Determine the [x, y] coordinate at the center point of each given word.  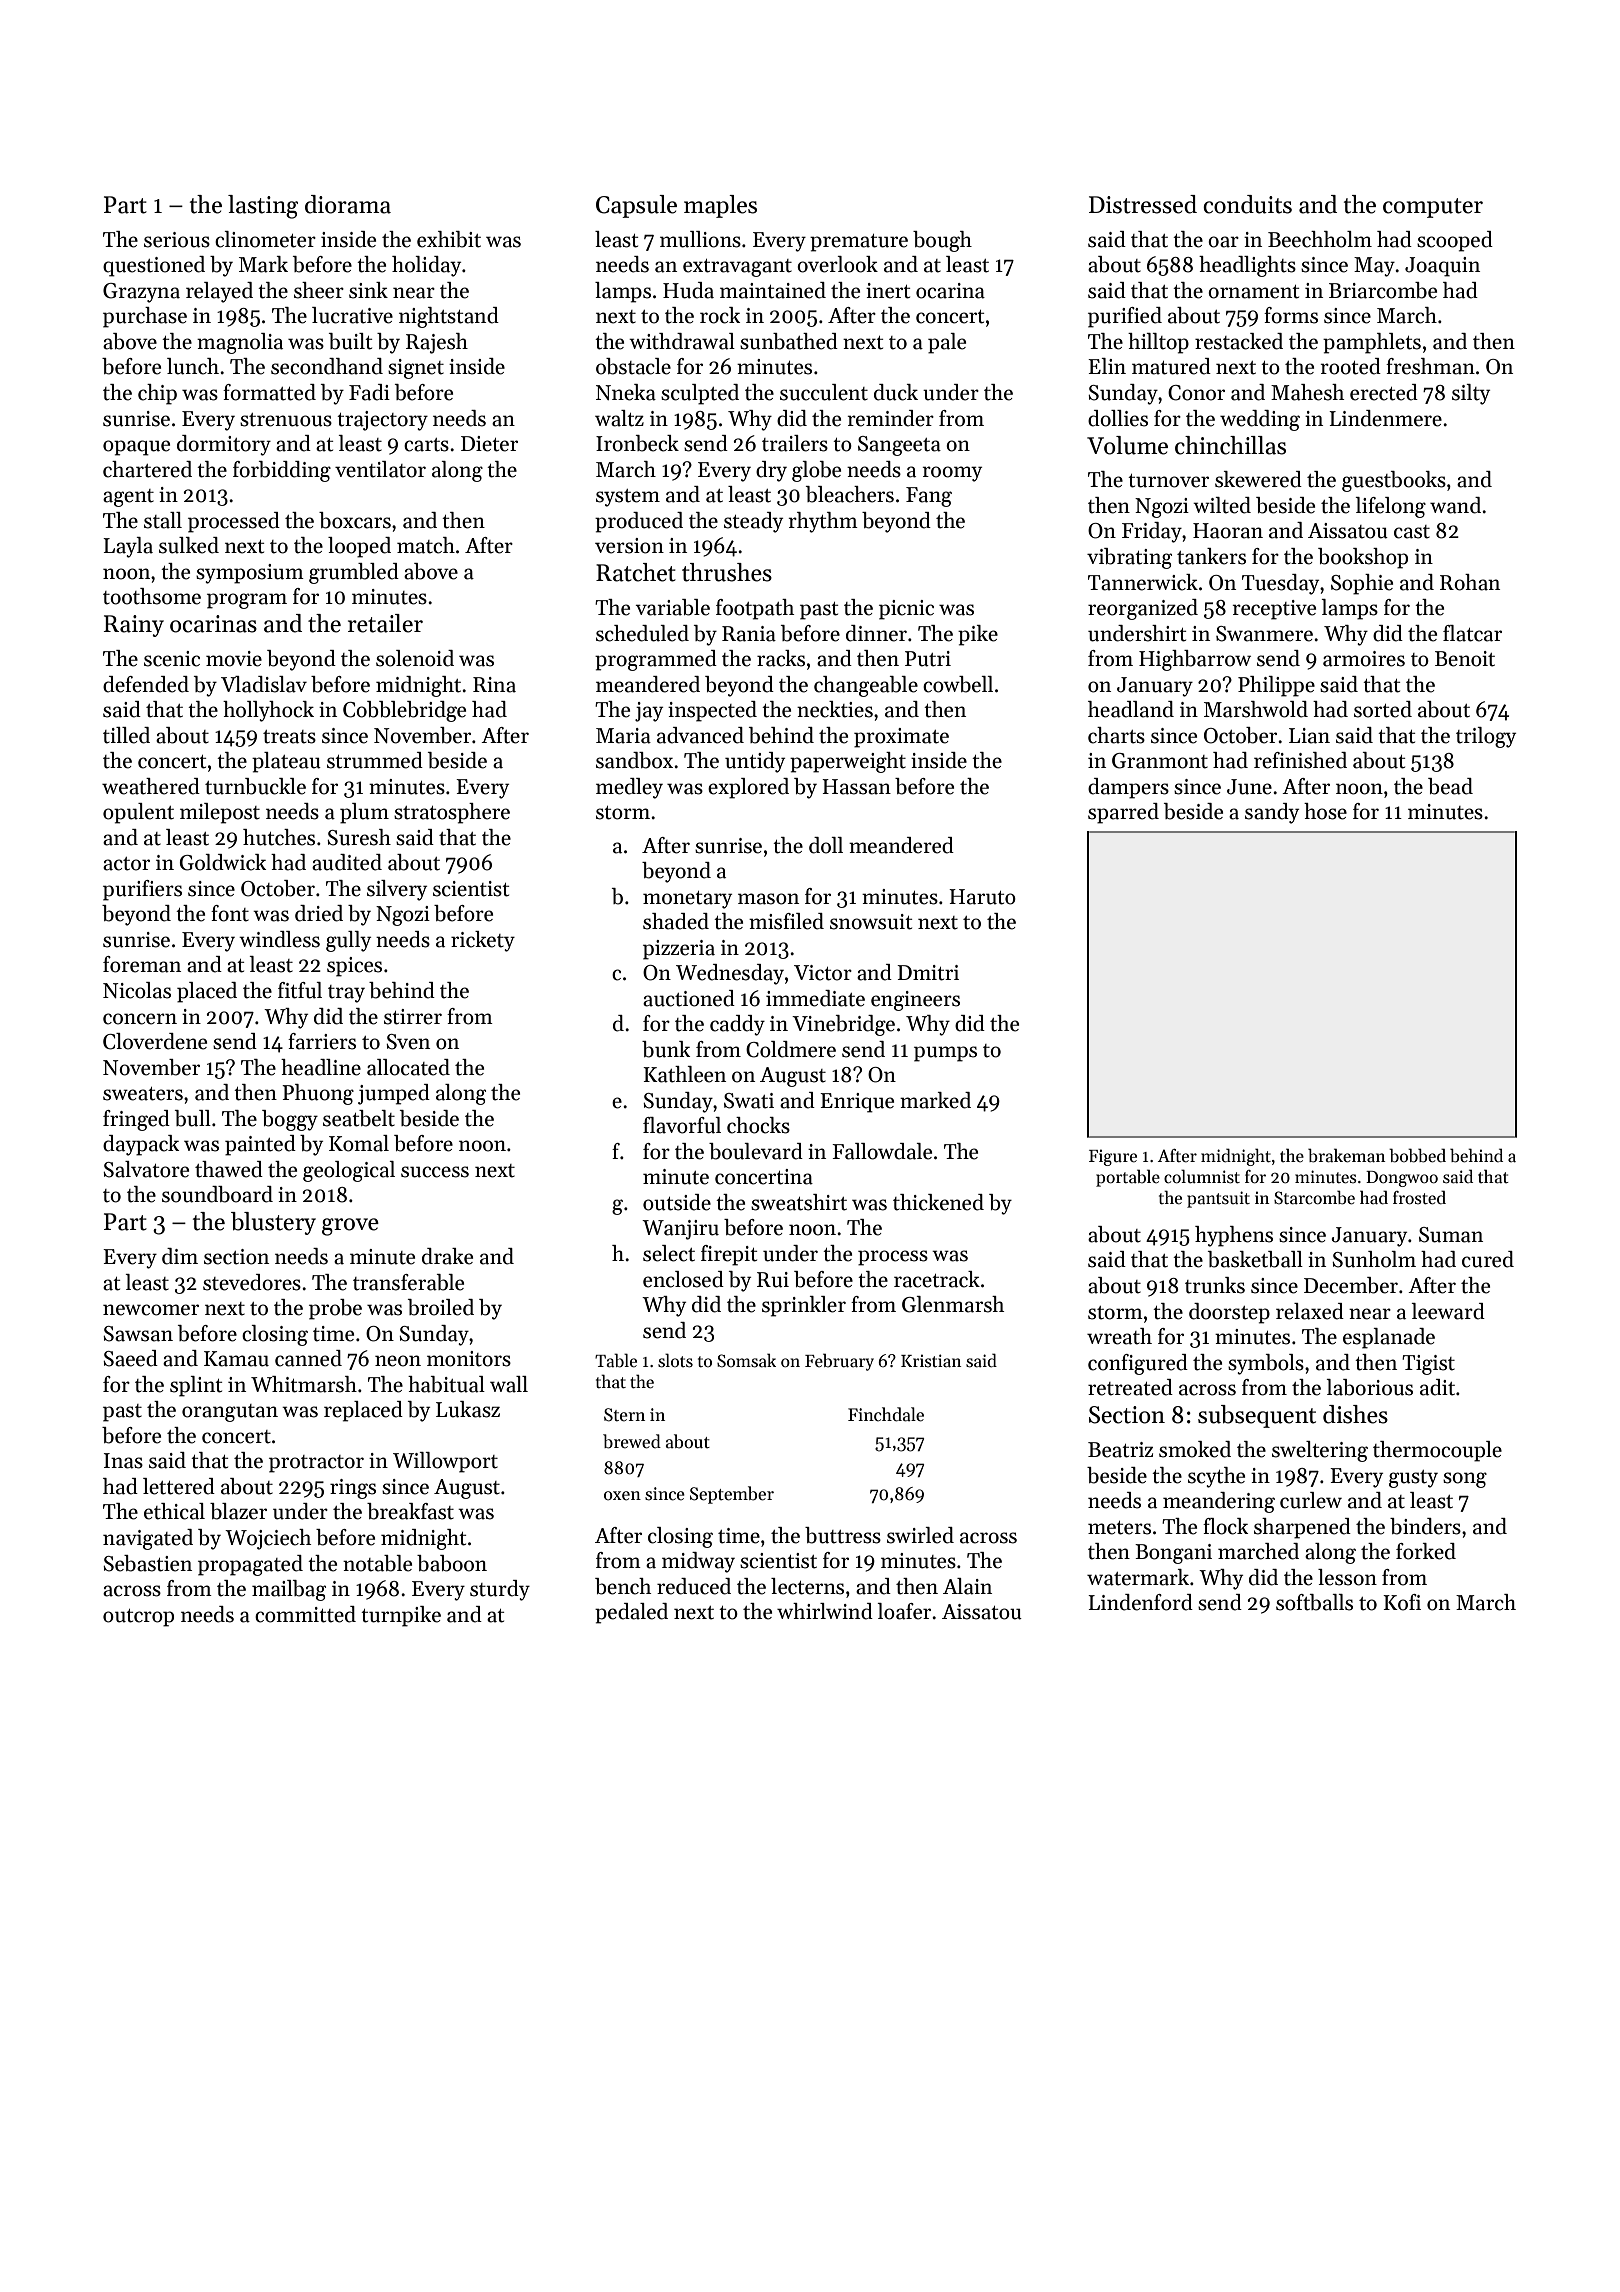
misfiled [786, 921]
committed [305, 1614]
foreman [142, 964]
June [1249, 787]
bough [942, 241]
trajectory [382, 421]
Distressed [1143, 204]
